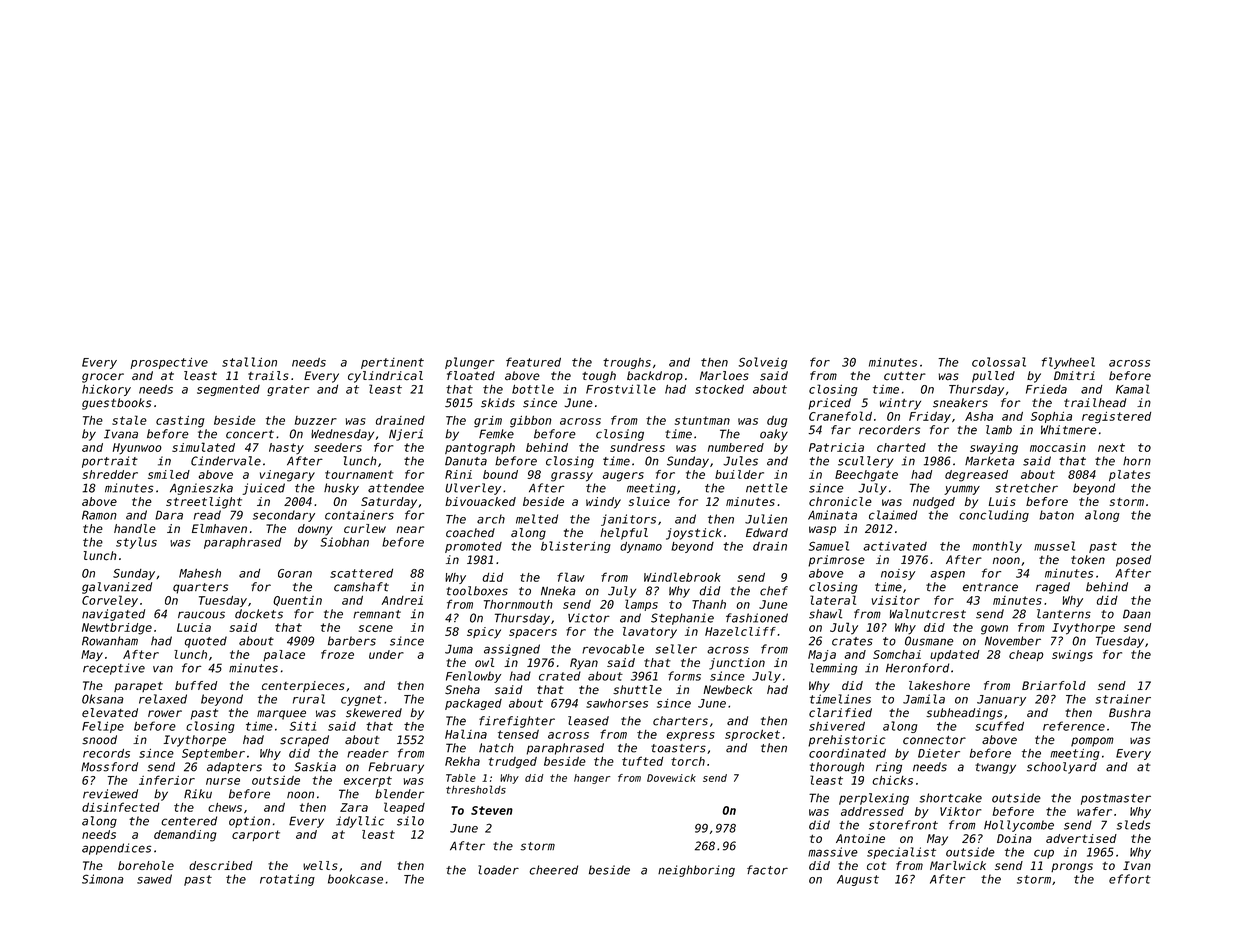 This document has width=1233, height=952. I want to click on segmented, so click(228, 390).
